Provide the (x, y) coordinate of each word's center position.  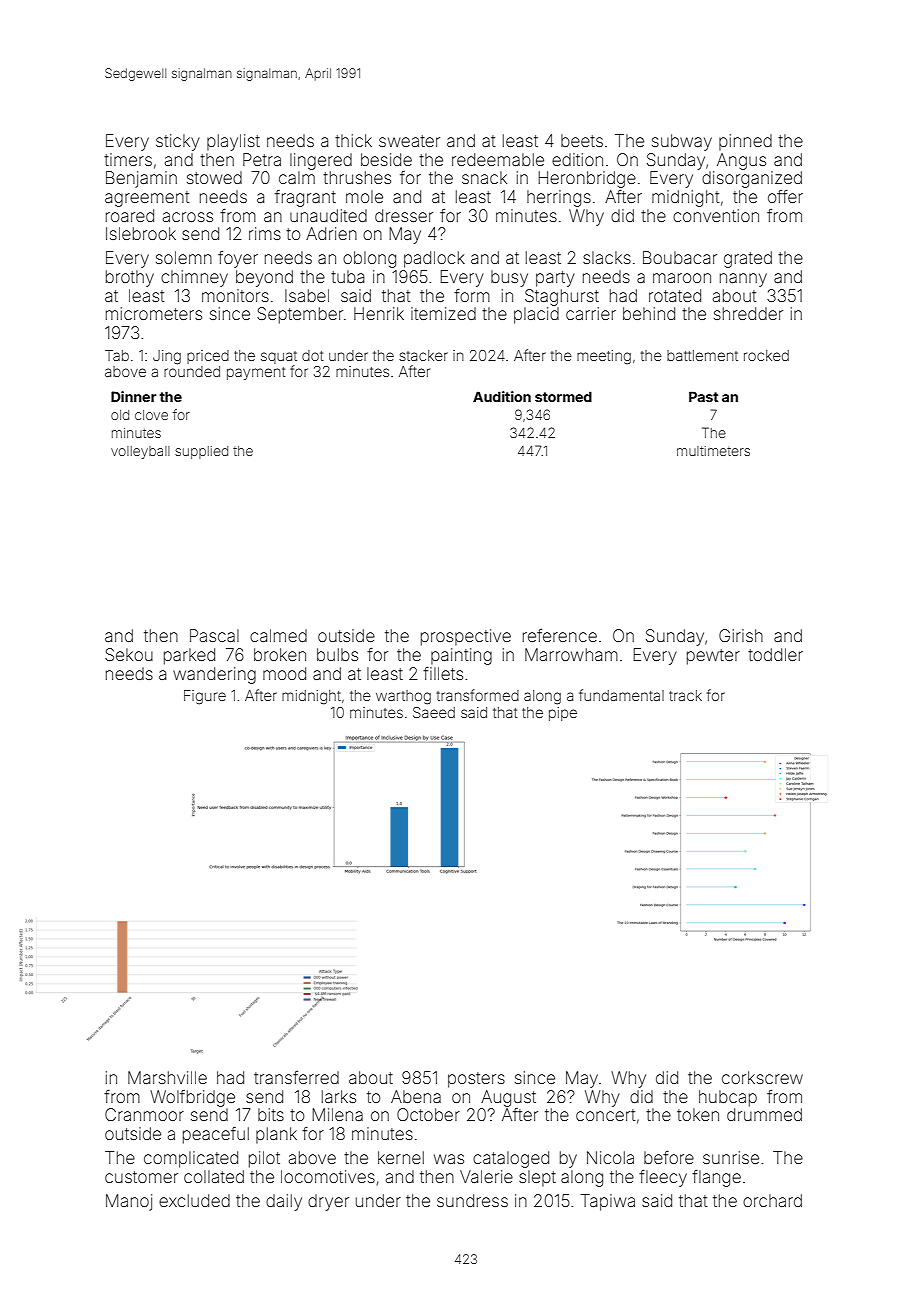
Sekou (129, 654)
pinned (745, 142)
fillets (443, 673)
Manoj (129, 1202)
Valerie (486, 1176)
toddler (775, 654)
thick (353, 140)
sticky (177, 142)
